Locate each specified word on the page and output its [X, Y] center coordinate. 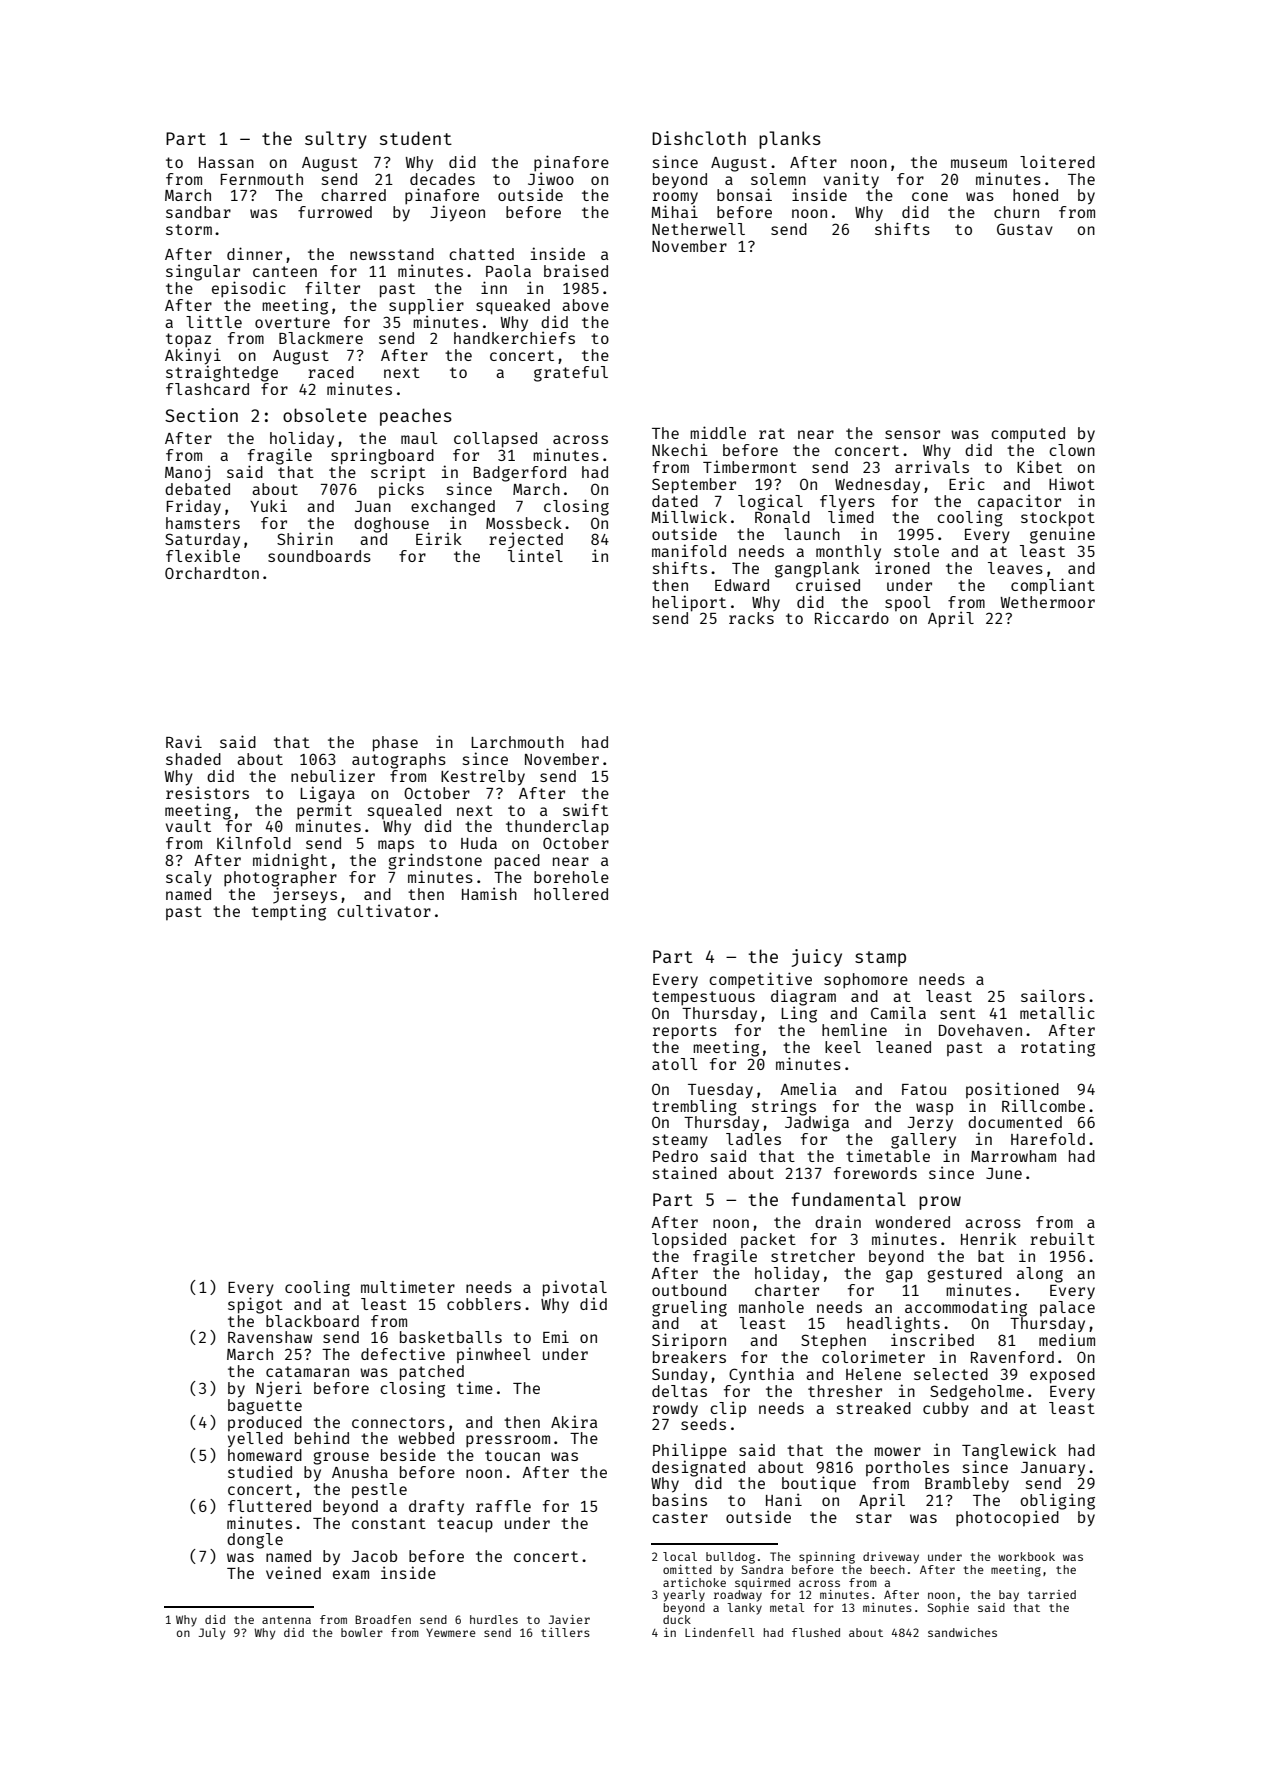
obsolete [325, 415]
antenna [286, 1620]
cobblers [484, 1304]
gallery [923, 1141]
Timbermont [750, 466]
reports [685, 1032]
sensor [912, 434]
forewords [875, 1173]
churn [1016, 212]
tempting [289, 912]
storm [189, 229]
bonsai [744, 194]
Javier [569, 1619]
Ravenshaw [270, 1337]
